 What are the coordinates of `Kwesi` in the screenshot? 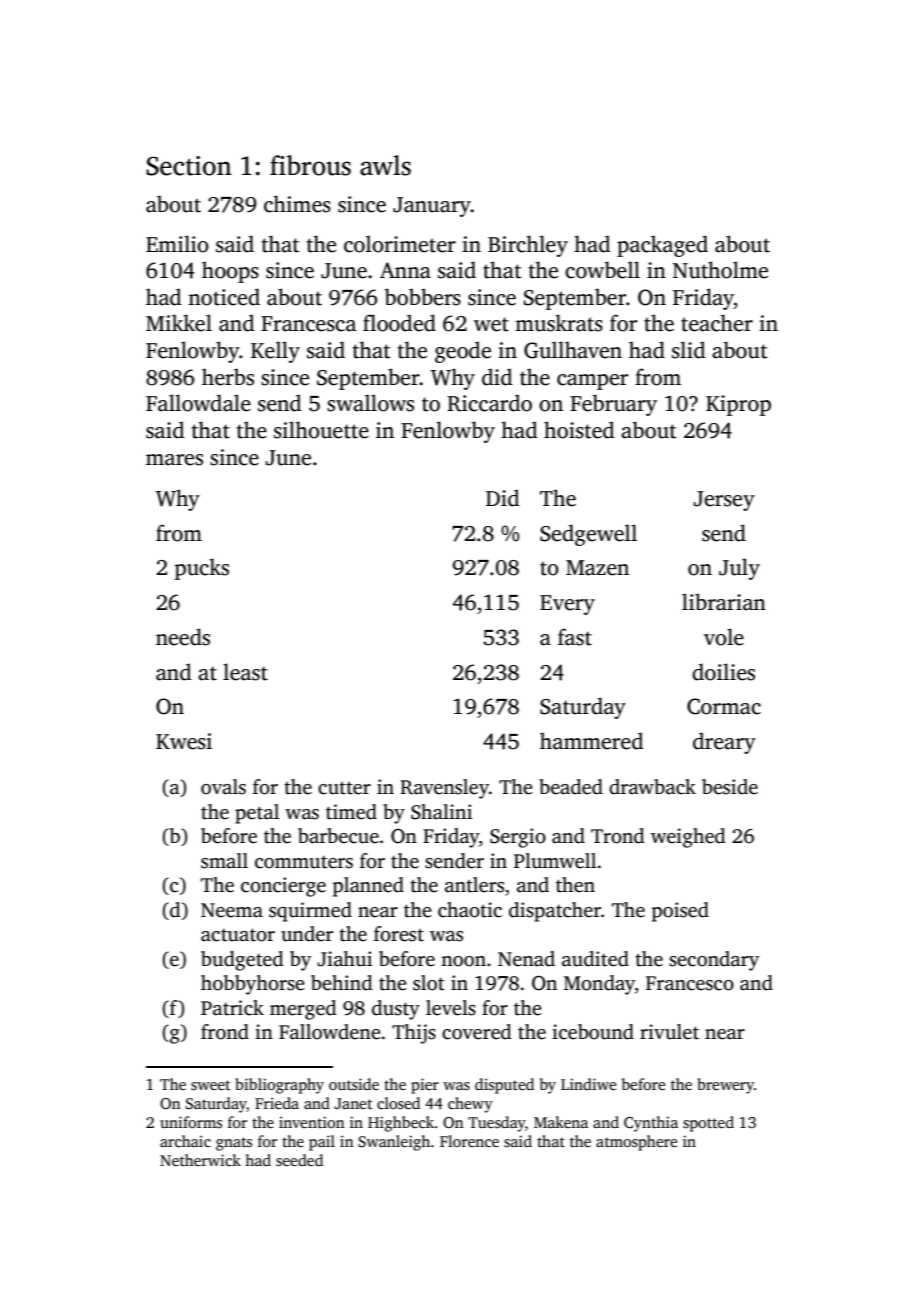 It's located at (184, 741).
